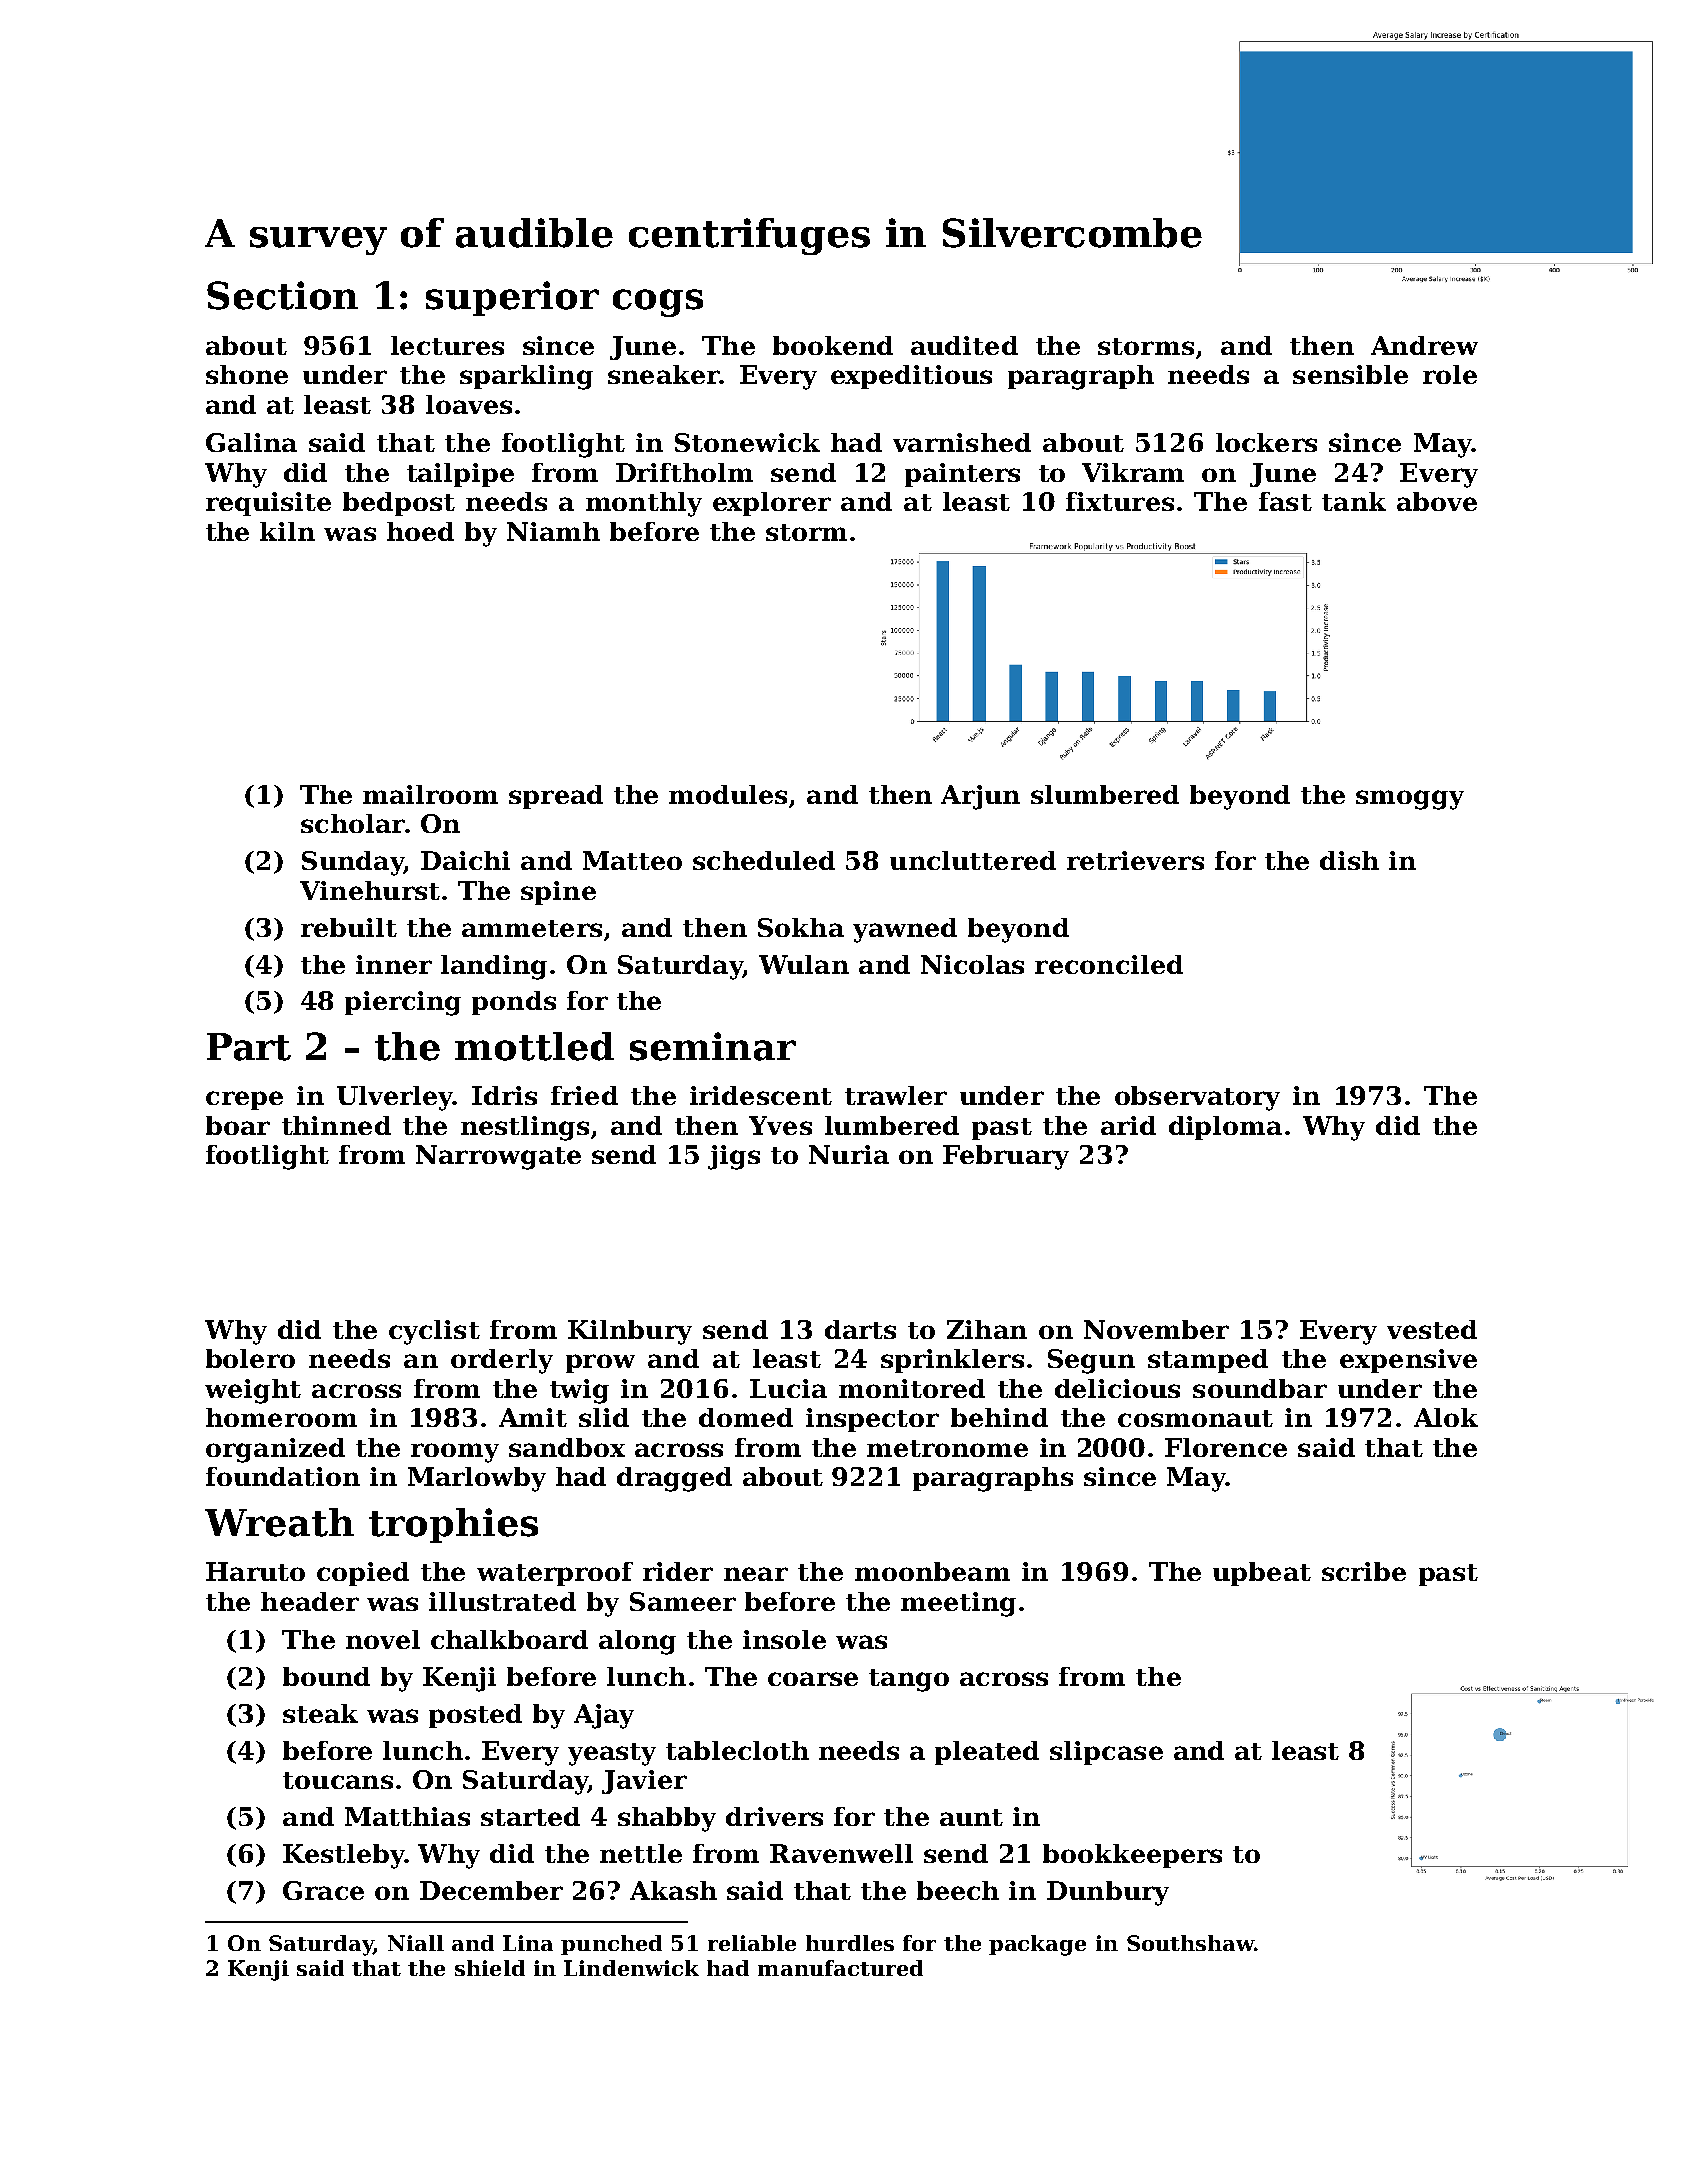 Image resolution: width=1683 pixels, height=2178 pixels. I want to click on audited, so click(964, 345).
